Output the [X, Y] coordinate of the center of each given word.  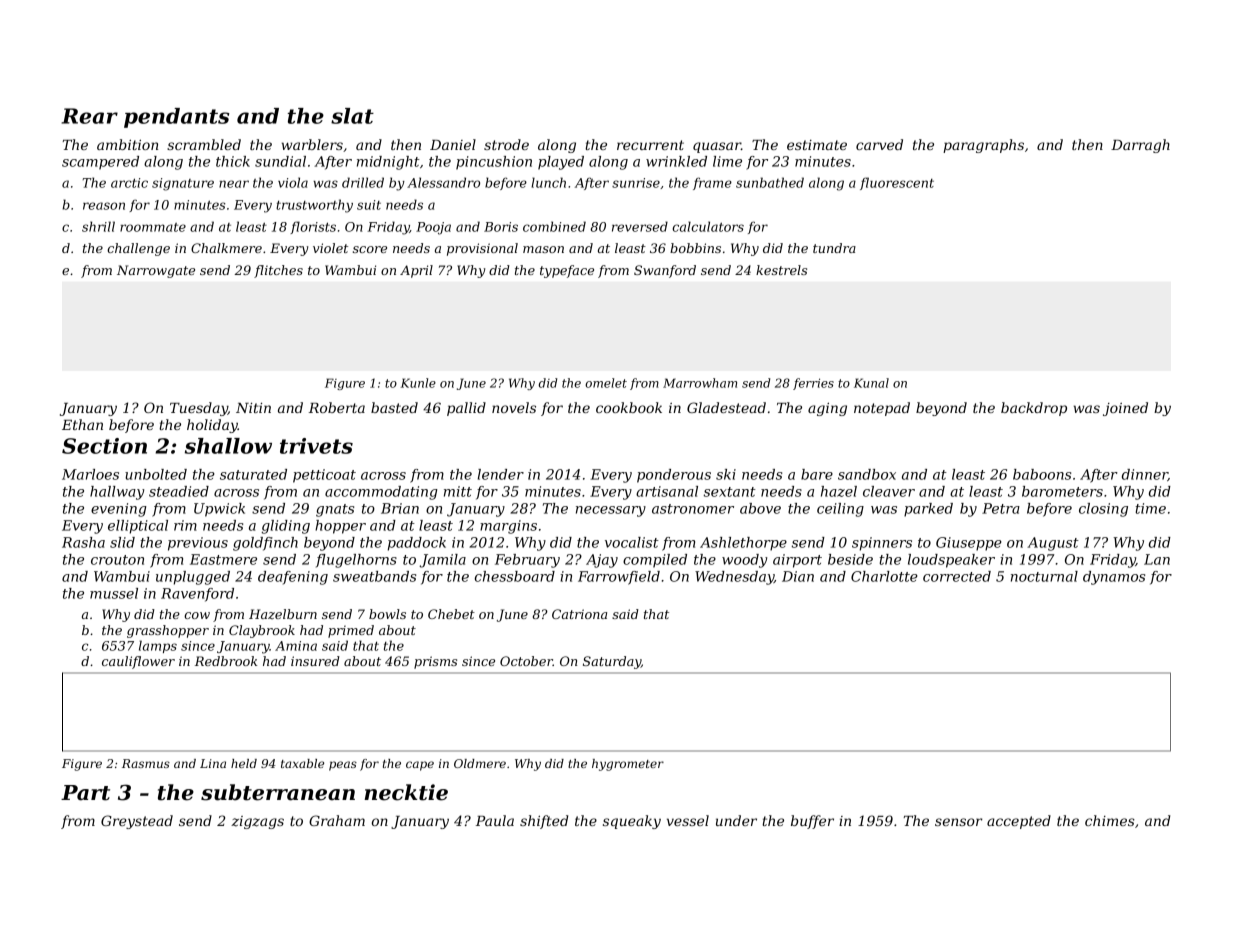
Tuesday [199, 409]
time [1150, 508]
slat [352, 116]
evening [119, 510]
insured [315, 661]
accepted [1019, 822]
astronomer [693, 509]
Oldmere [480, 763]
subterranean [278, 792]
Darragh [1140, 146]
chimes [1110, 820]
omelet [606, 383]
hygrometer [628, 765]
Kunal [871, 383]
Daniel [453, 144]
